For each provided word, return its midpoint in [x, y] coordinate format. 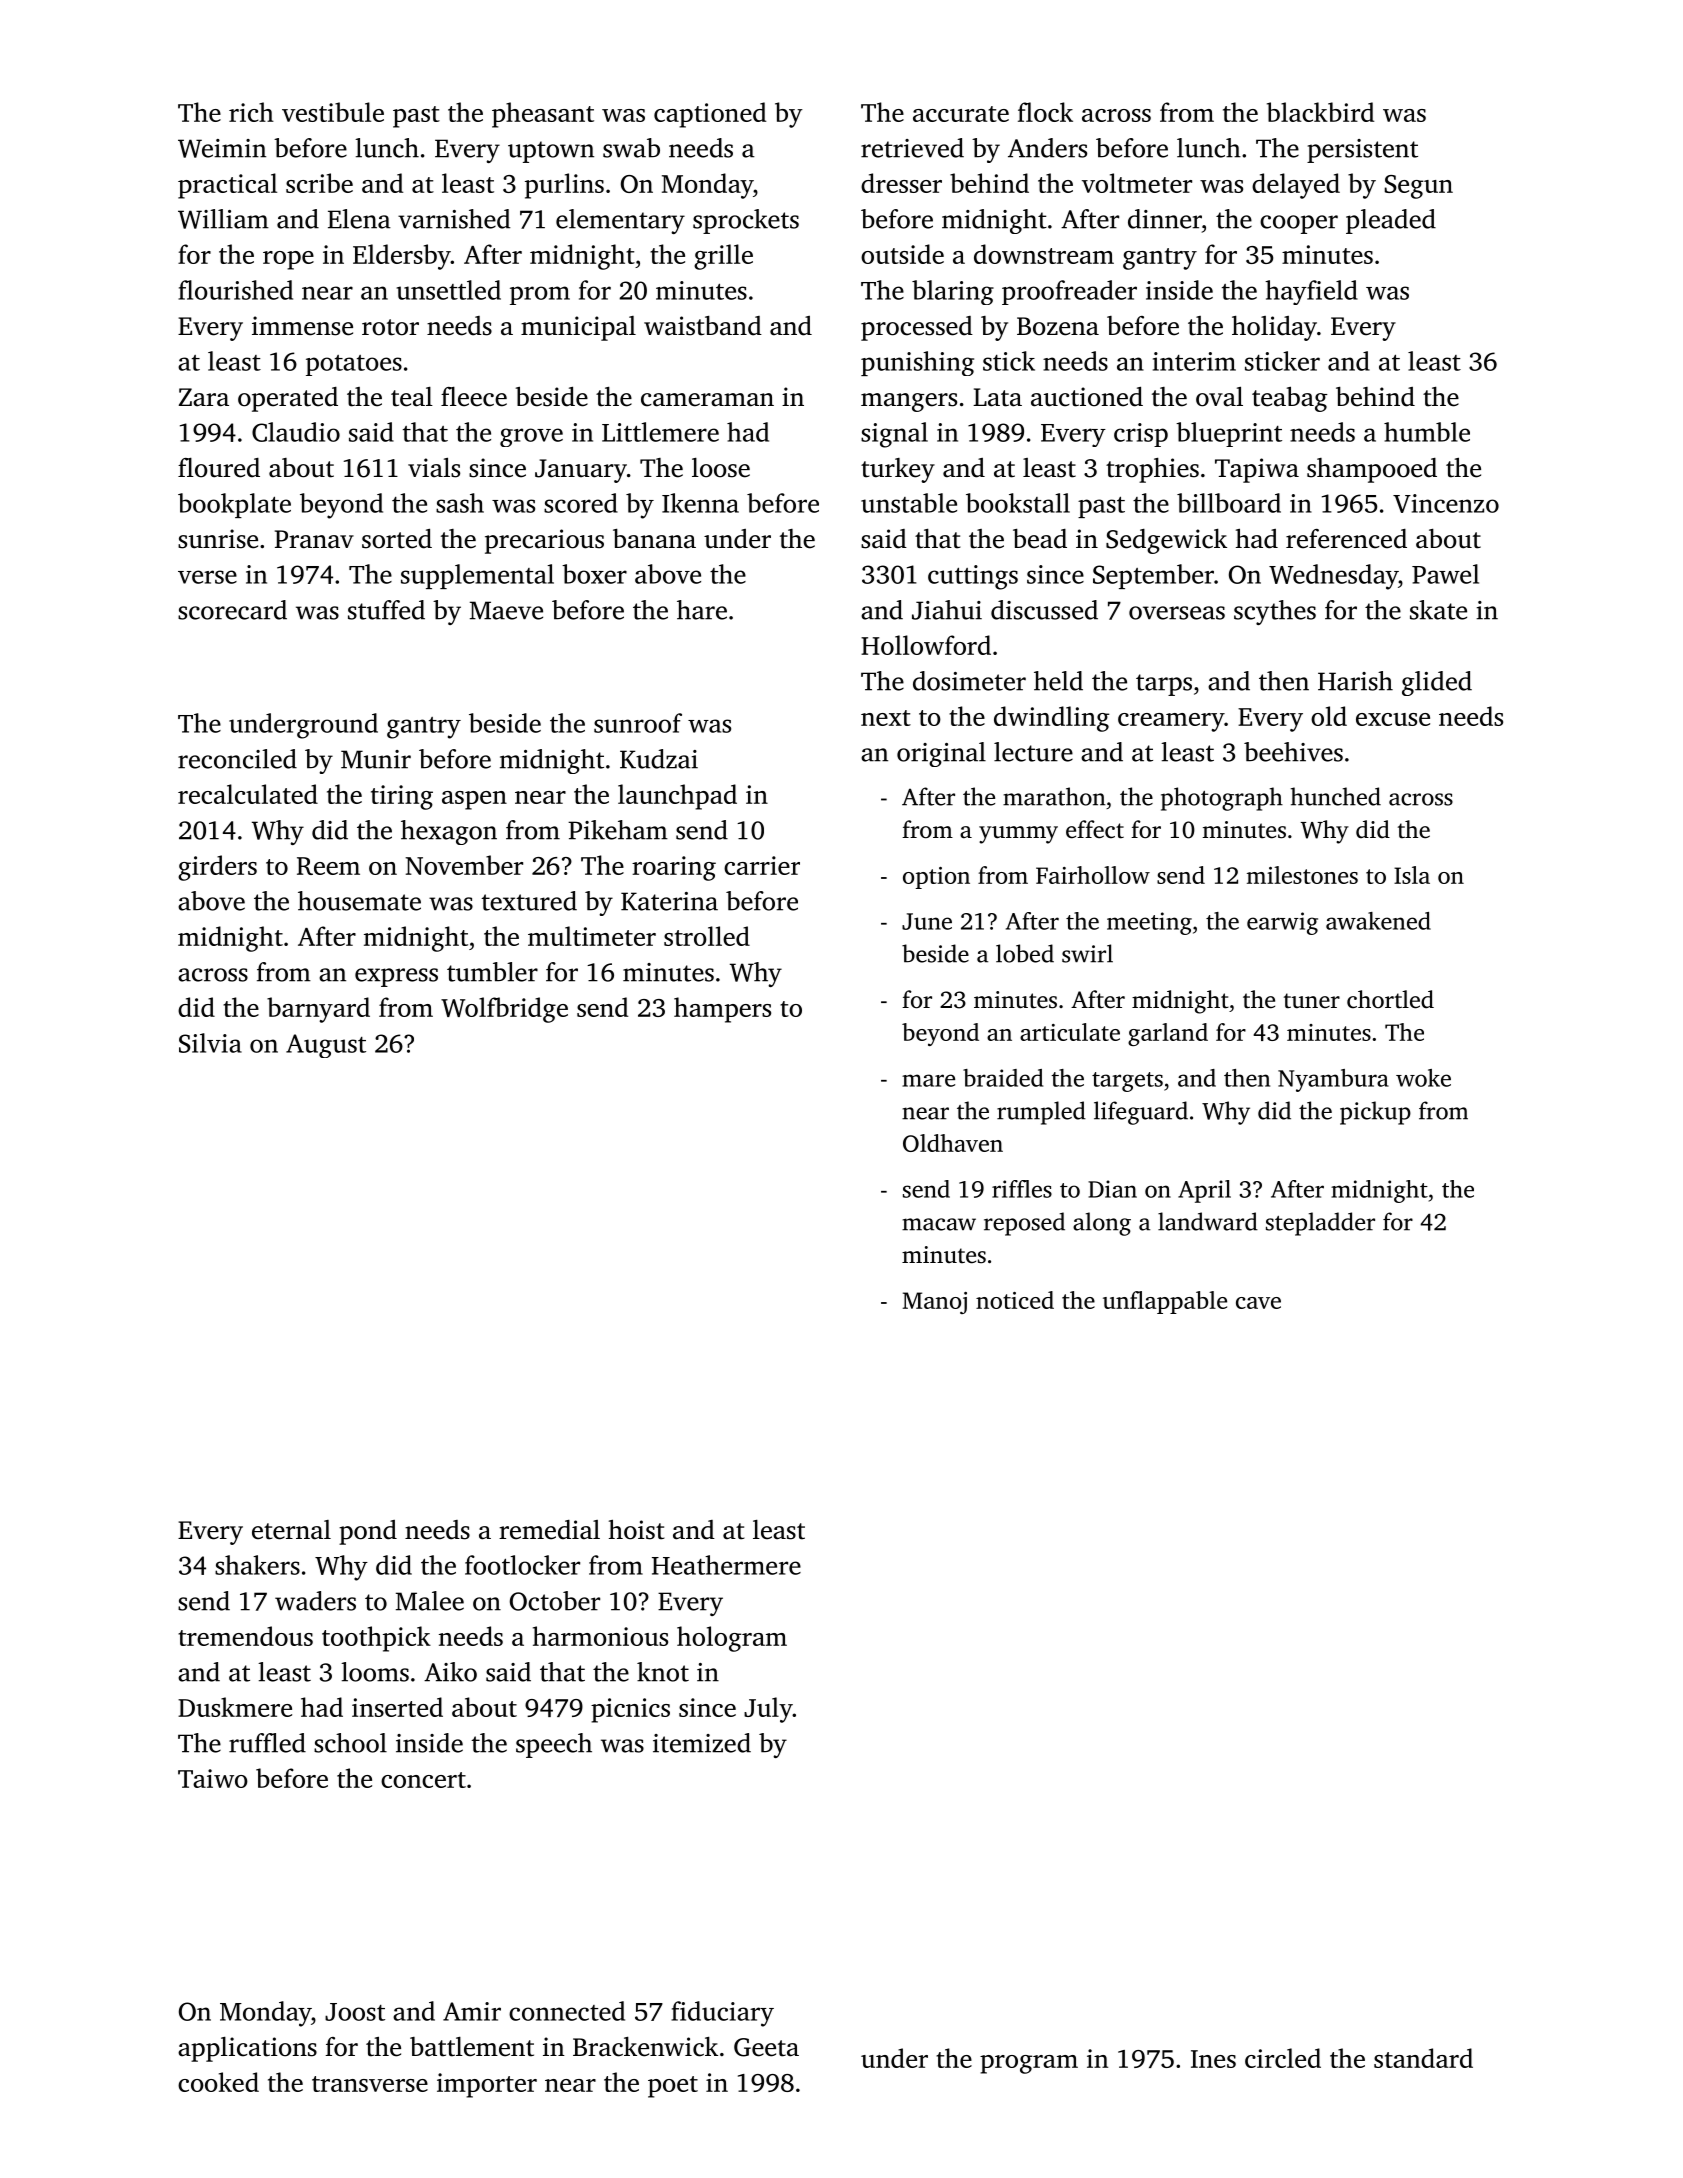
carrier [762, 865]
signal [894, 435]
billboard [1229, 503]
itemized [702, 1743]
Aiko [450, 1672]
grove [531, 437]
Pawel [1445, 574]
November [464, 865]
